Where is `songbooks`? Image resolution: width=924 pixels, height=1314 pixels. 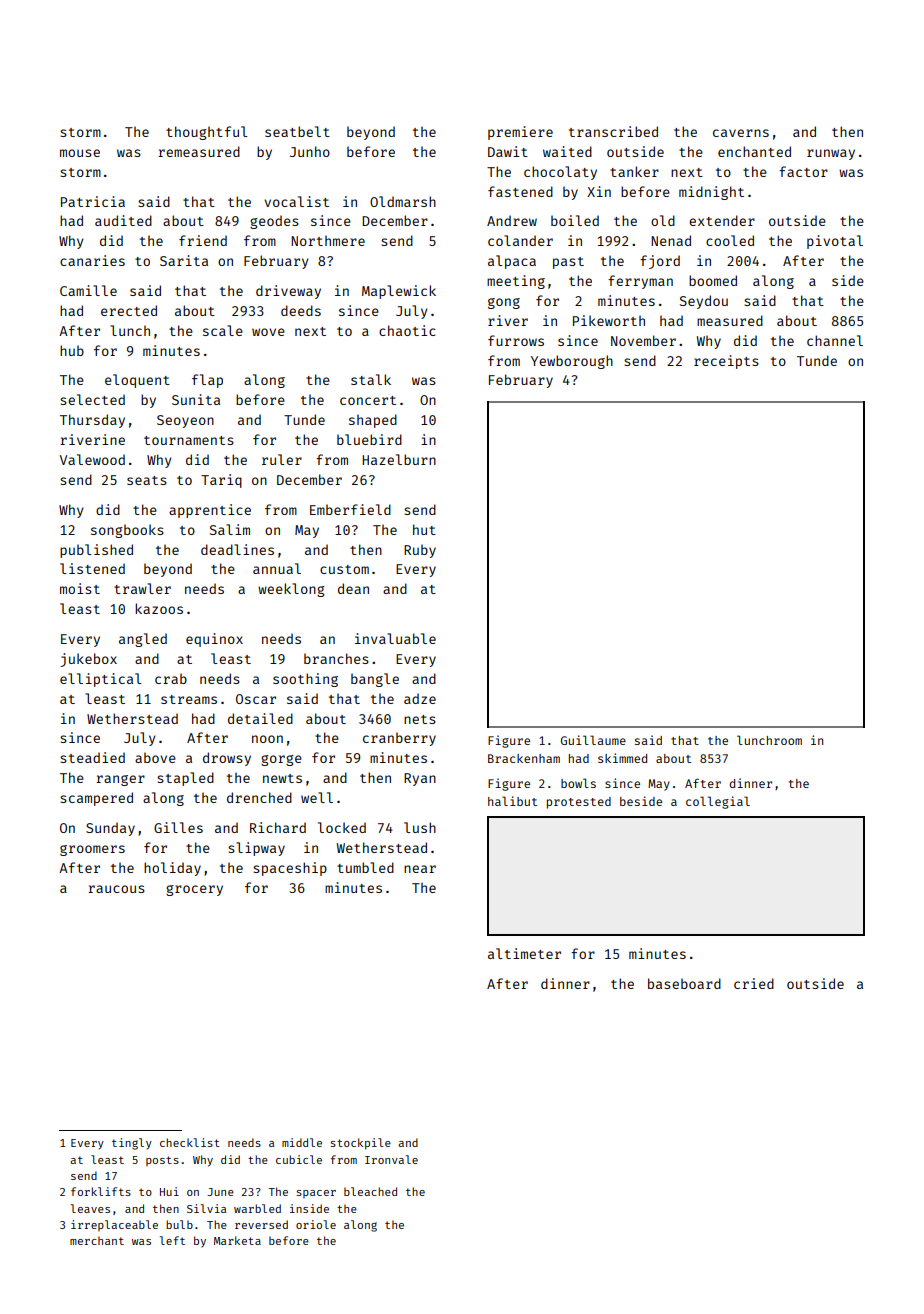 songbooks is located at coordinates (127, 531).
